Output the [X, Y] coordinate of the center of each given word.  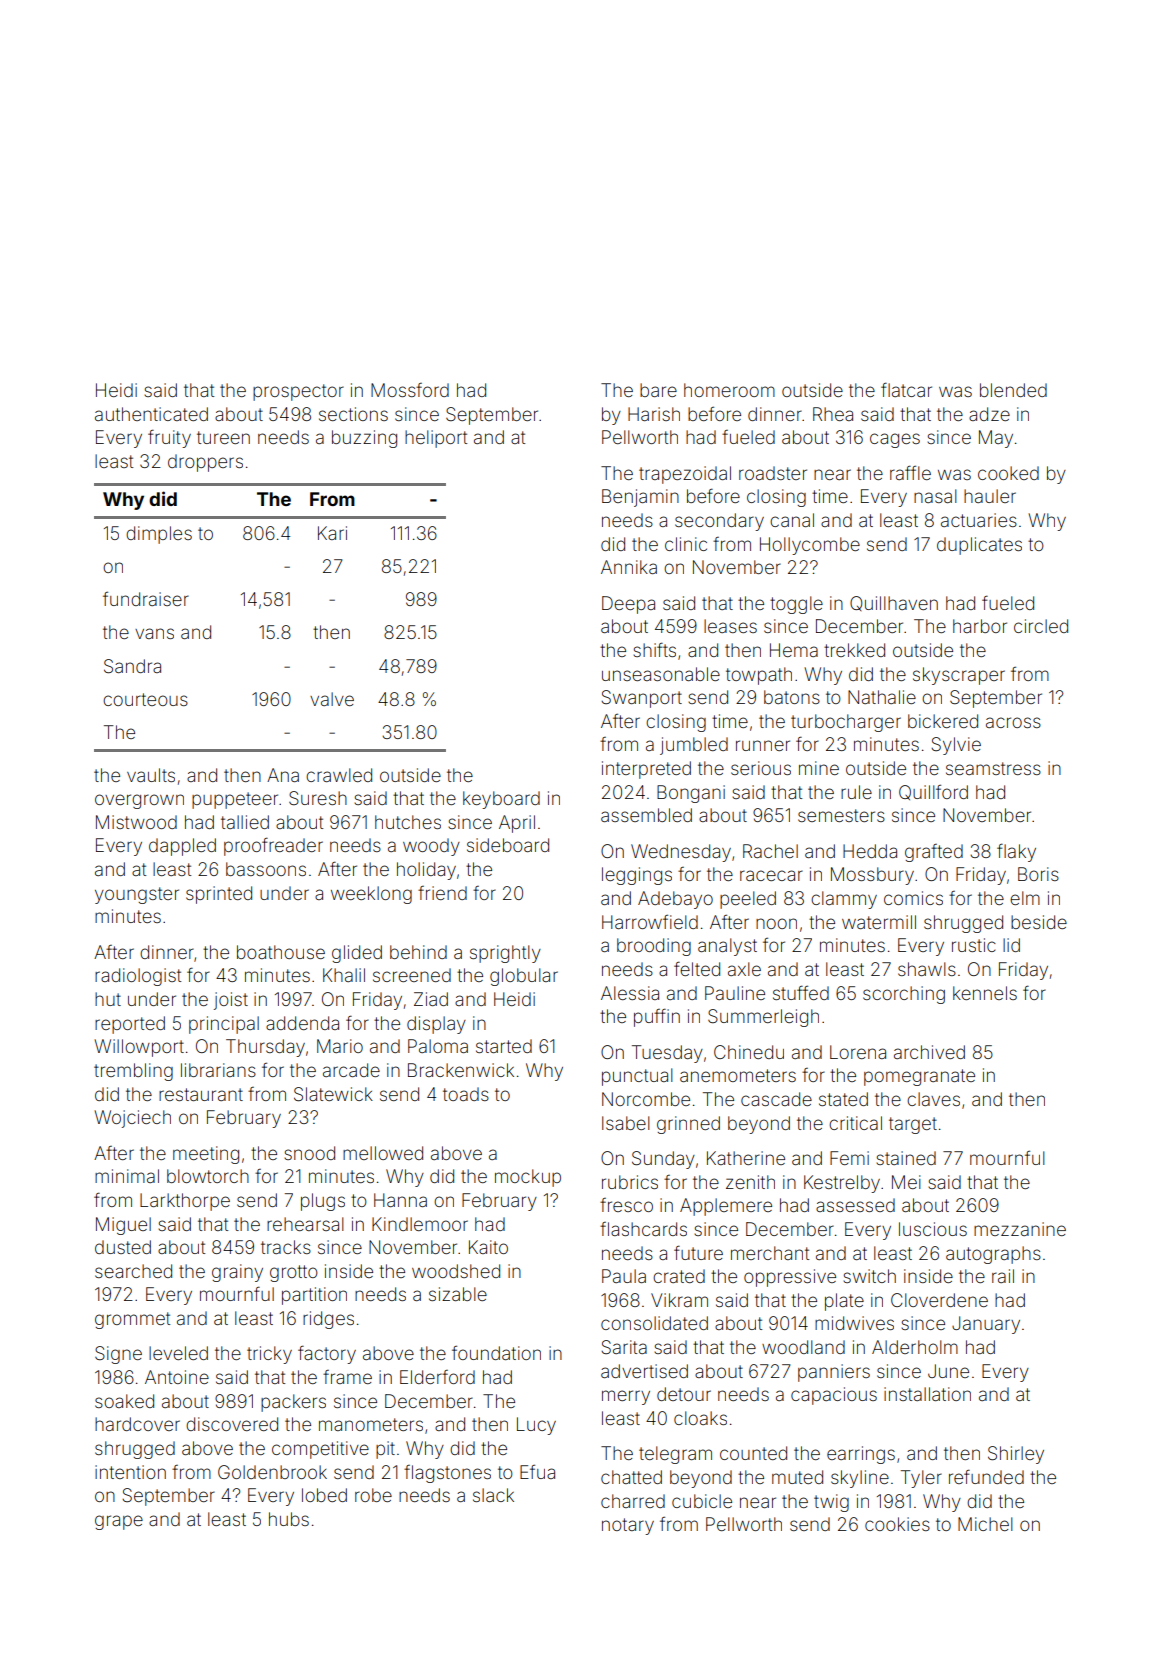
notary [628, 1526]
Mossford [410, 390]
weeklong [371, 895]
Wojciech [132, 1119]
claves [933, 1099]
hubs [289, 1519]
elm [1025, 898]
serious [761, 768]
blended [1013, 390]
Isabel [626, 1123]
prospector [298, 392]
